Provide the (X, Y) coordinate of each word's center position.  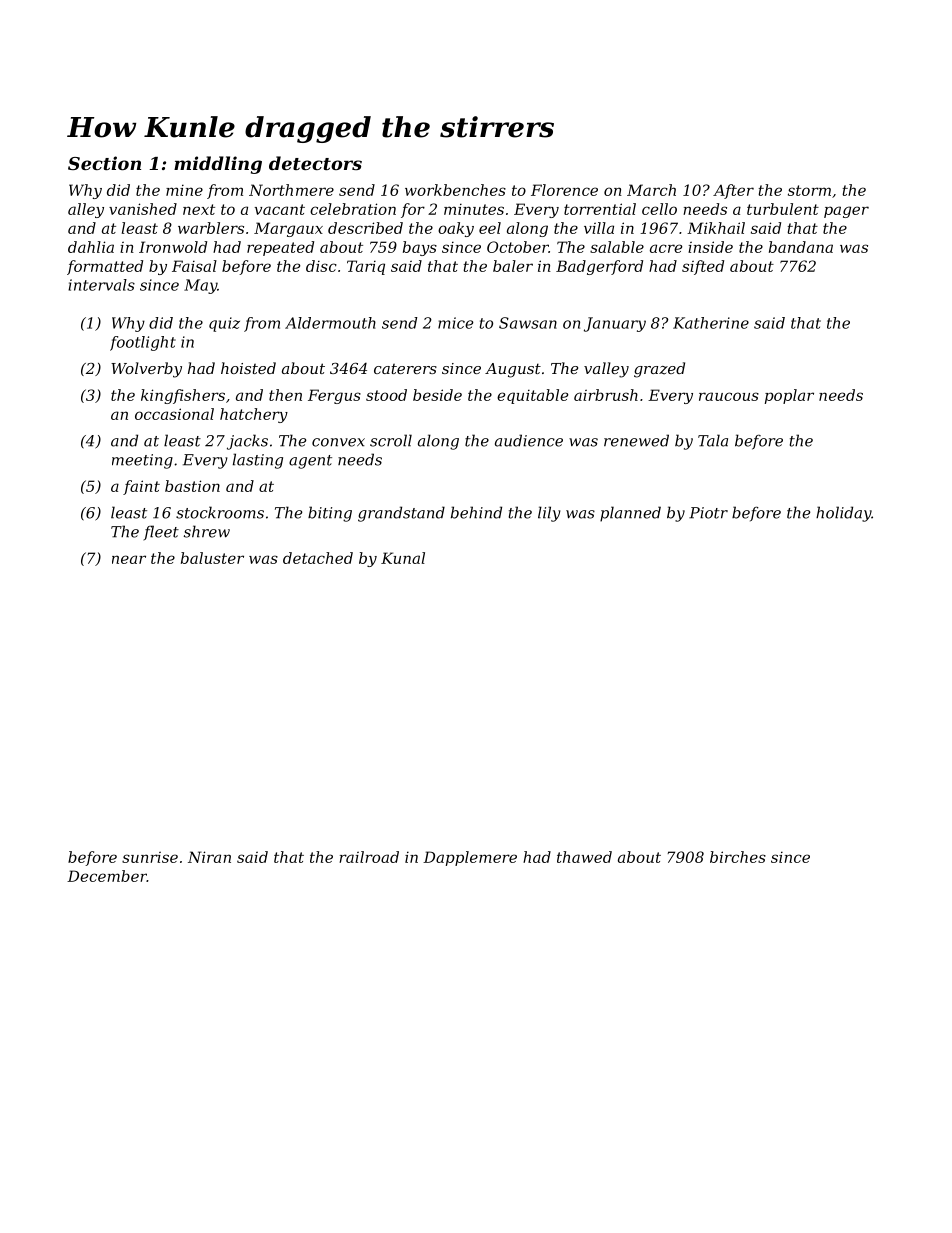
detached (318, 558)
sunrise (150, 857)
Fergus (334, 396)
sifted (703, 267)
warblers (211, 228)
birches (738, 857)
